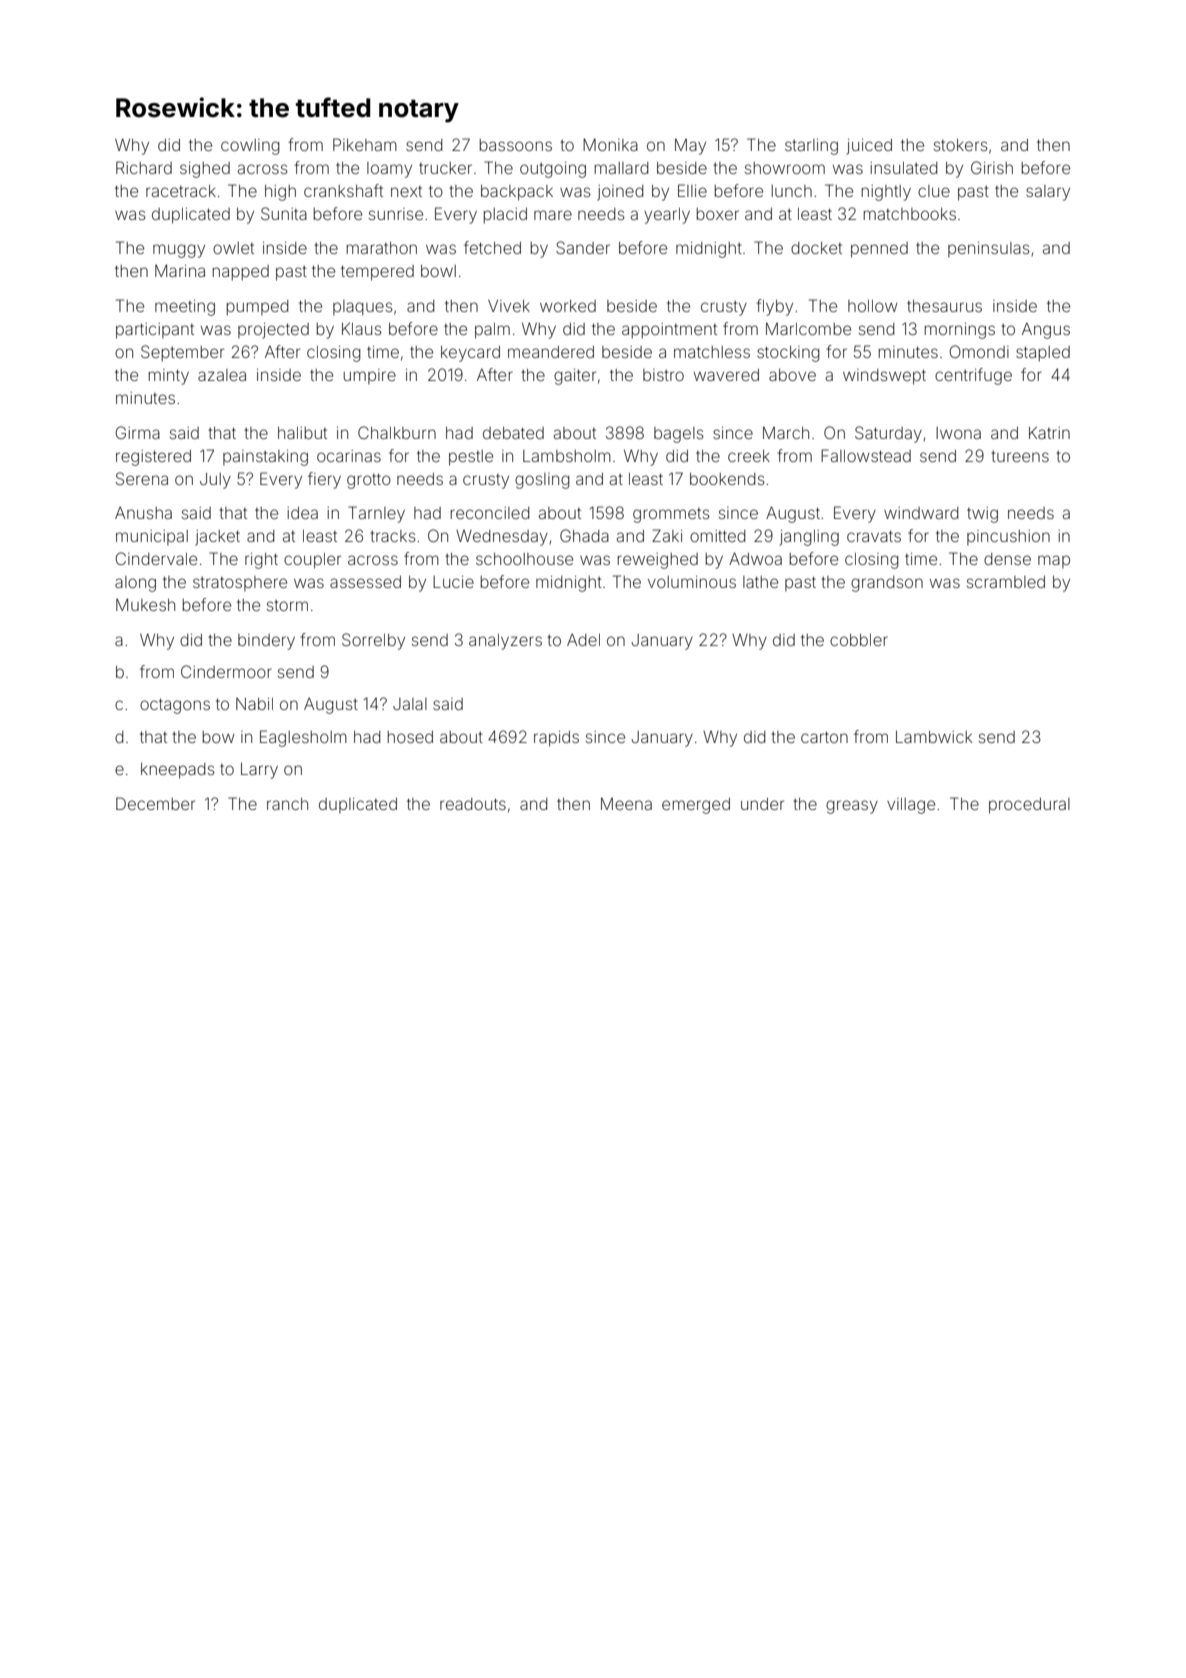 Image resolution: width=1186 pixels, height=1678 pixels. Describe the element at coordinates (542, 481) in the document. I see `gosling` at that location.
